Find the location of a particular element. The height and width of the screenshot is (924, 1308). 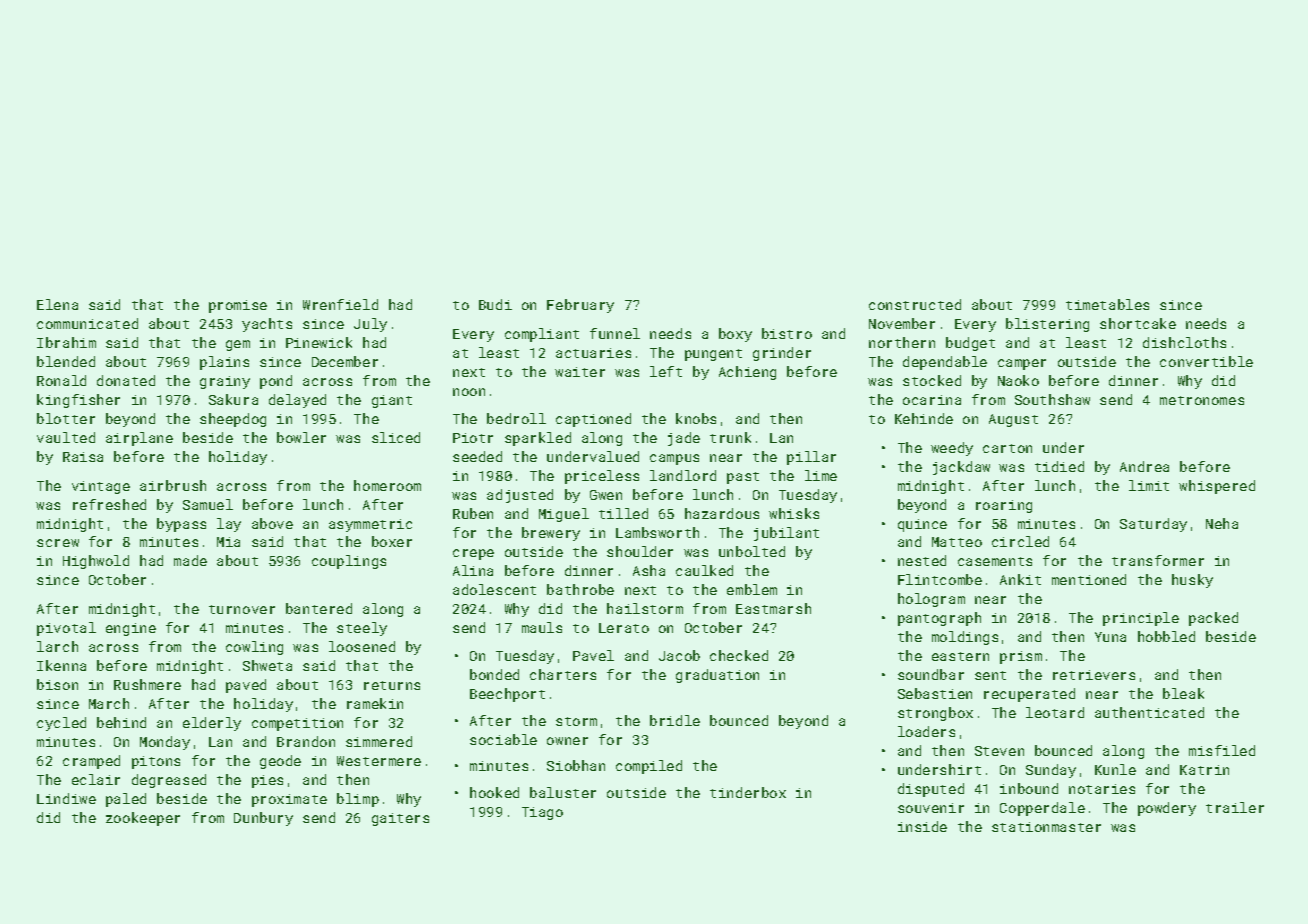

vintage is located at coordinates (101, 487).
